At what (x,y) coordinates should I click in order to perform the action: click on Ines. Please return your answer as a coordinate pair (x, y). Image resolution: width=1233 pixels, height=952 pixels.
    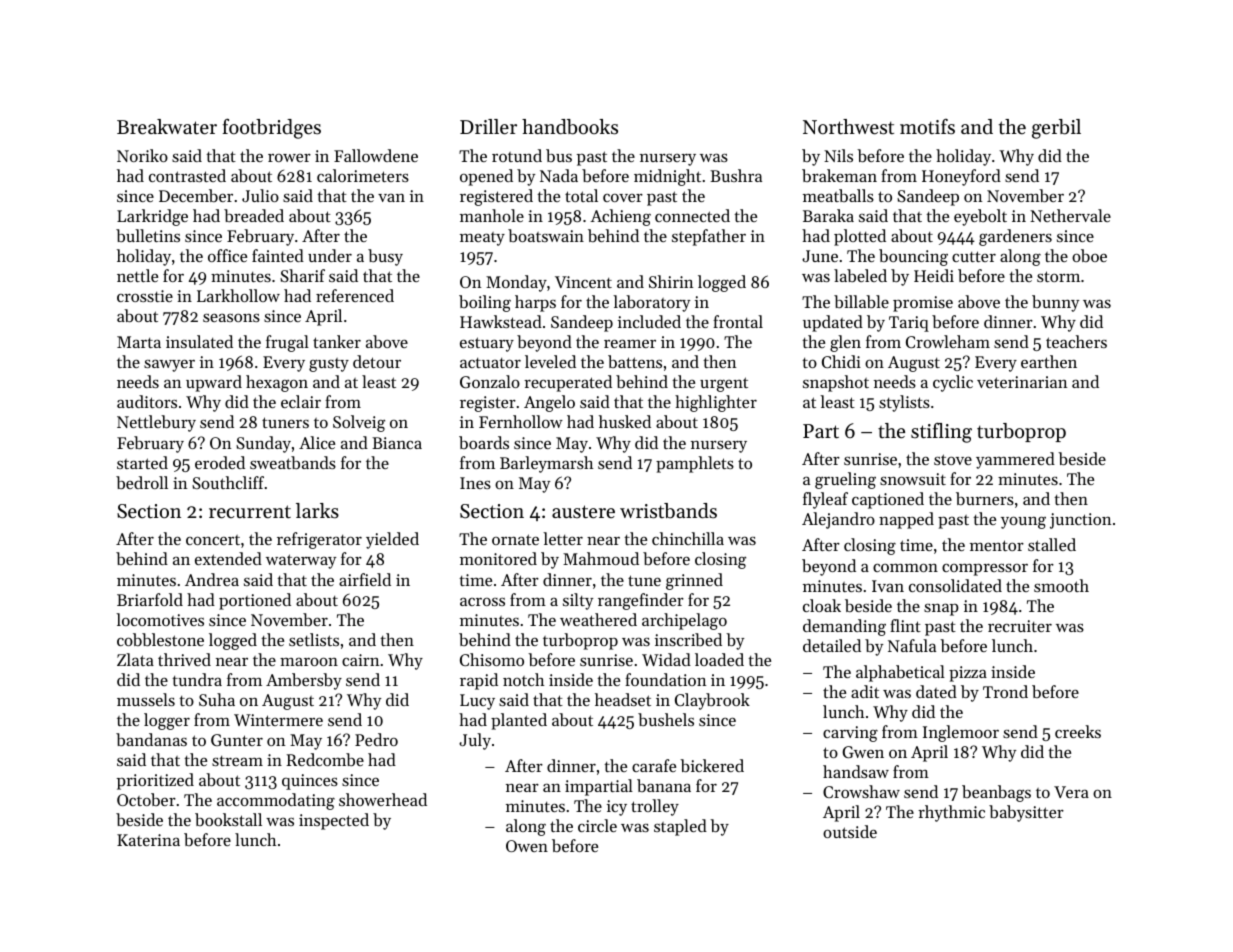
    Looking at the image, I should click on (475, 483).
